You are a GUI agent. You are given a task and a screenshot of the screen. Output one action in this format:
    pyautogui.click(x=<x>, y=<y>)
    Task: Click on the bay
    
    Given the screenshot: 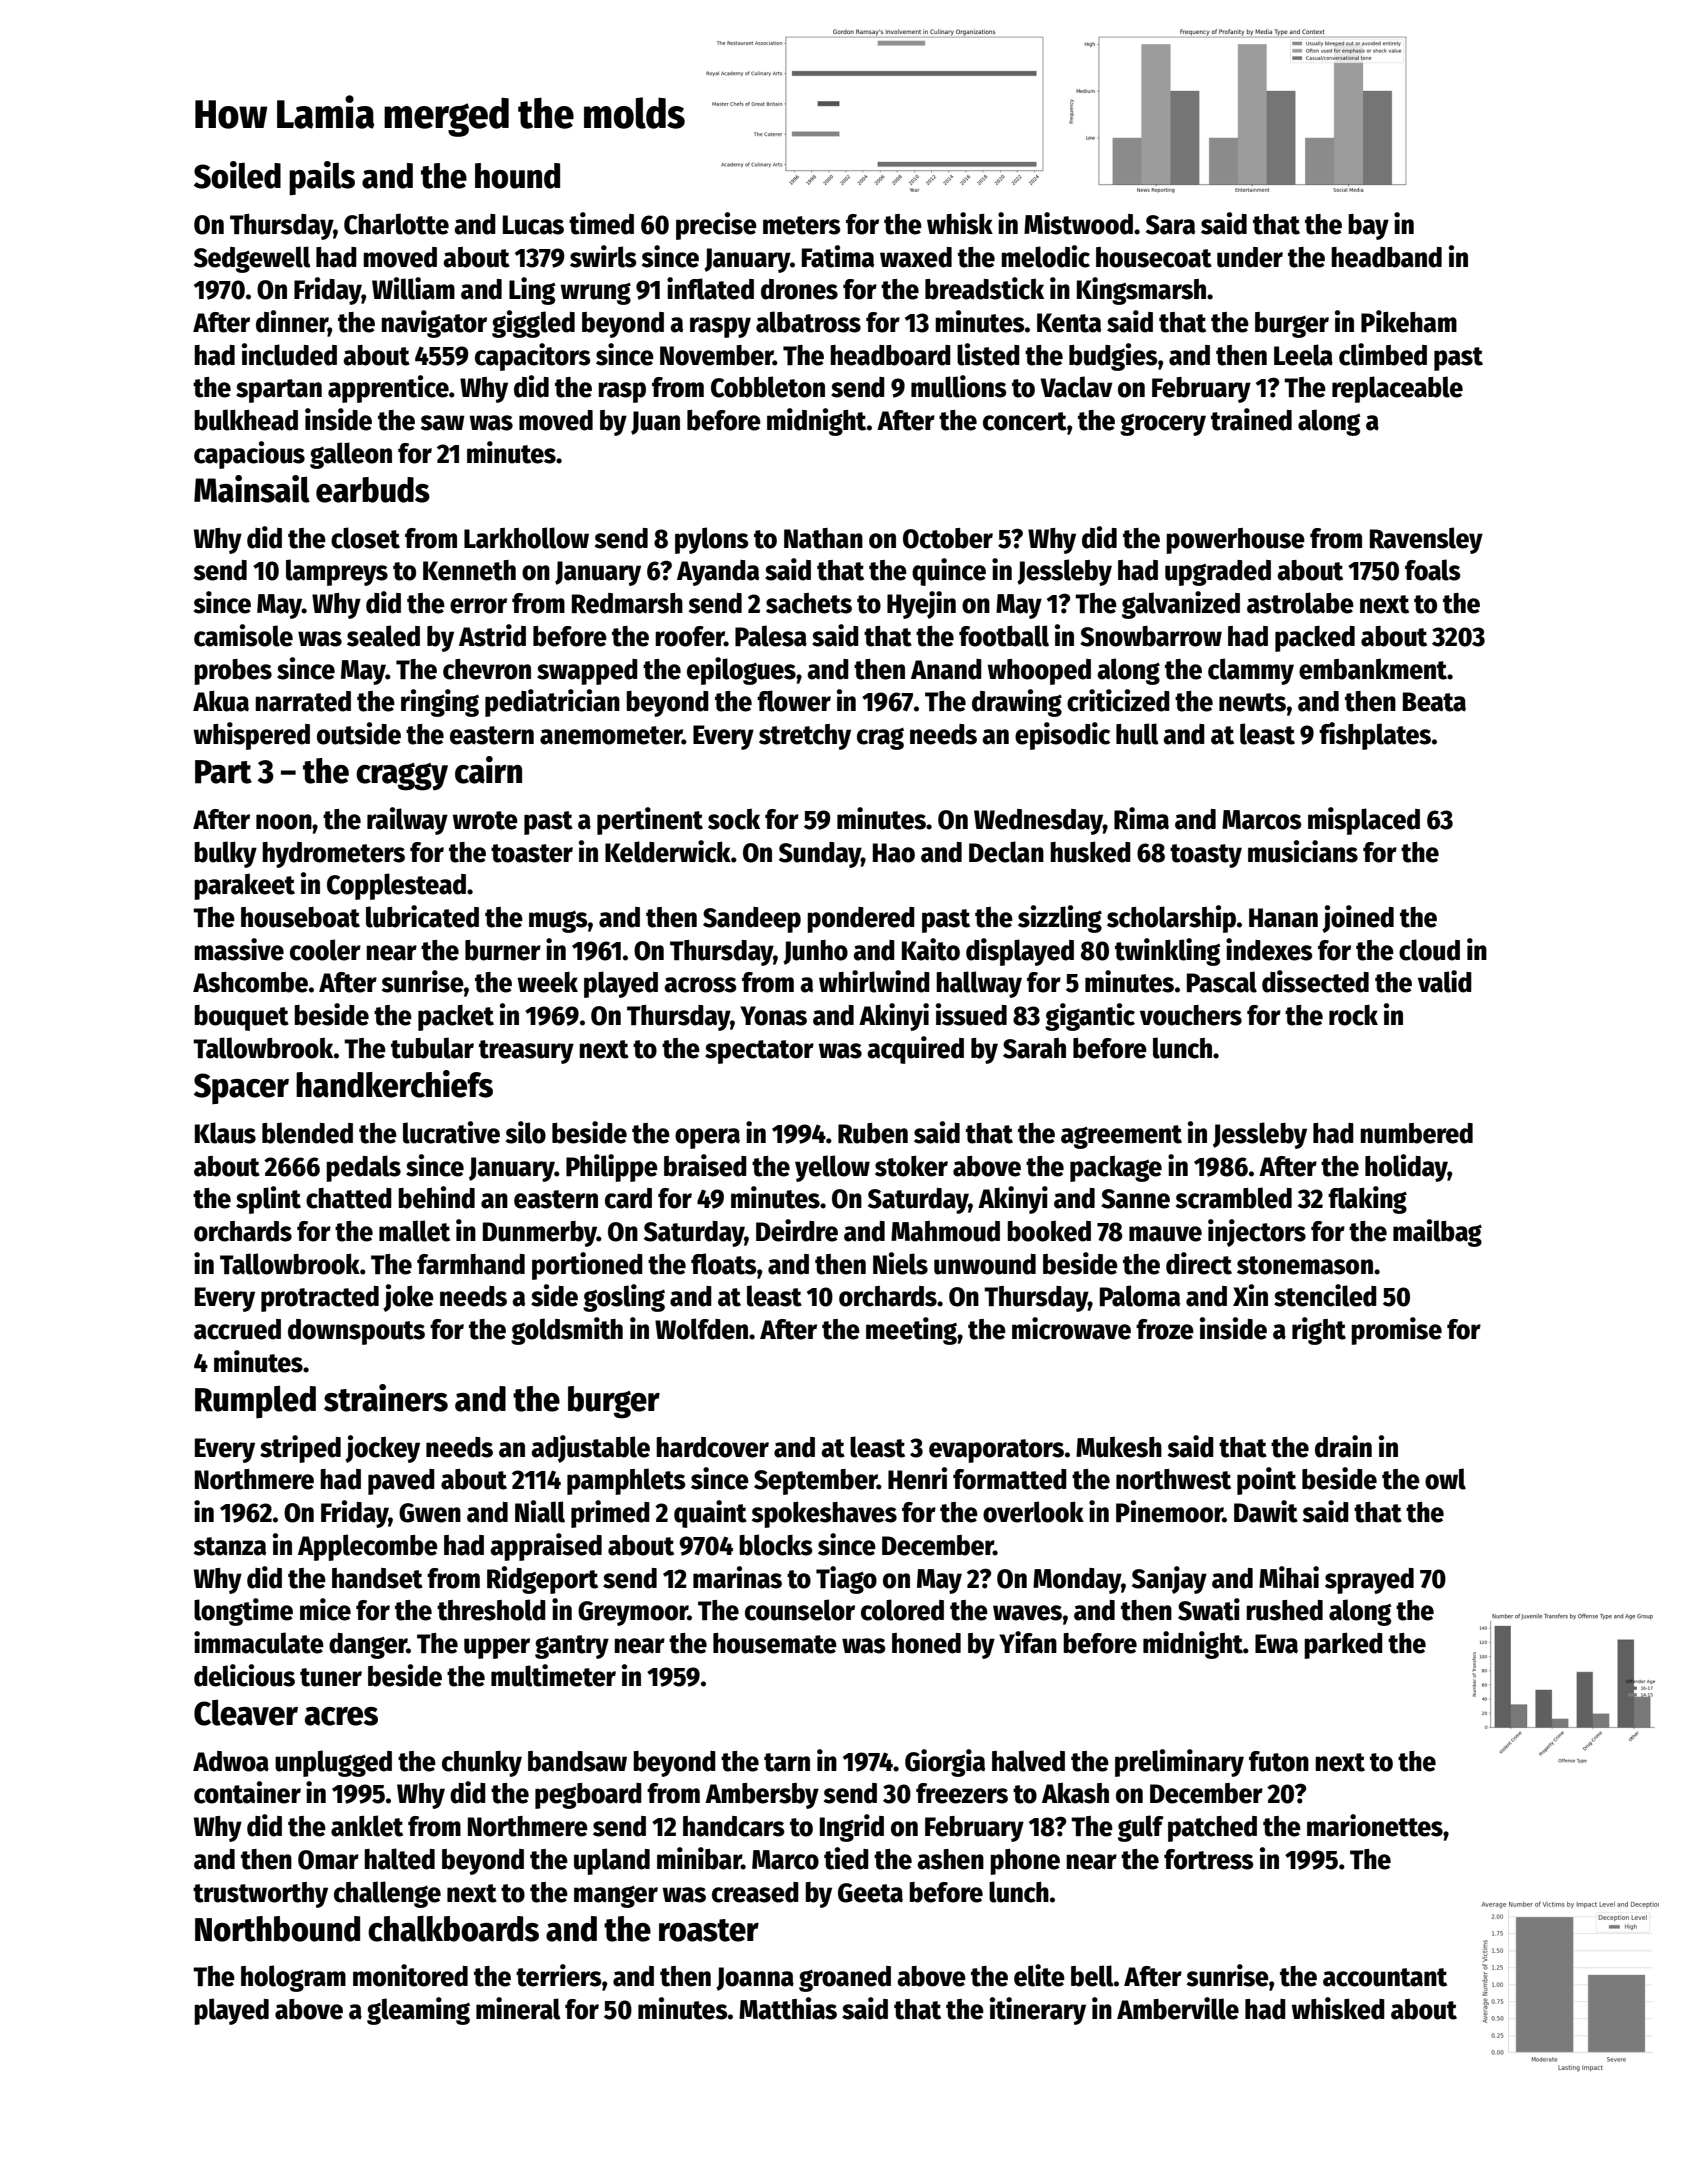 What is the action you would take?
    pyautogui.click(x=1368, y=227)
